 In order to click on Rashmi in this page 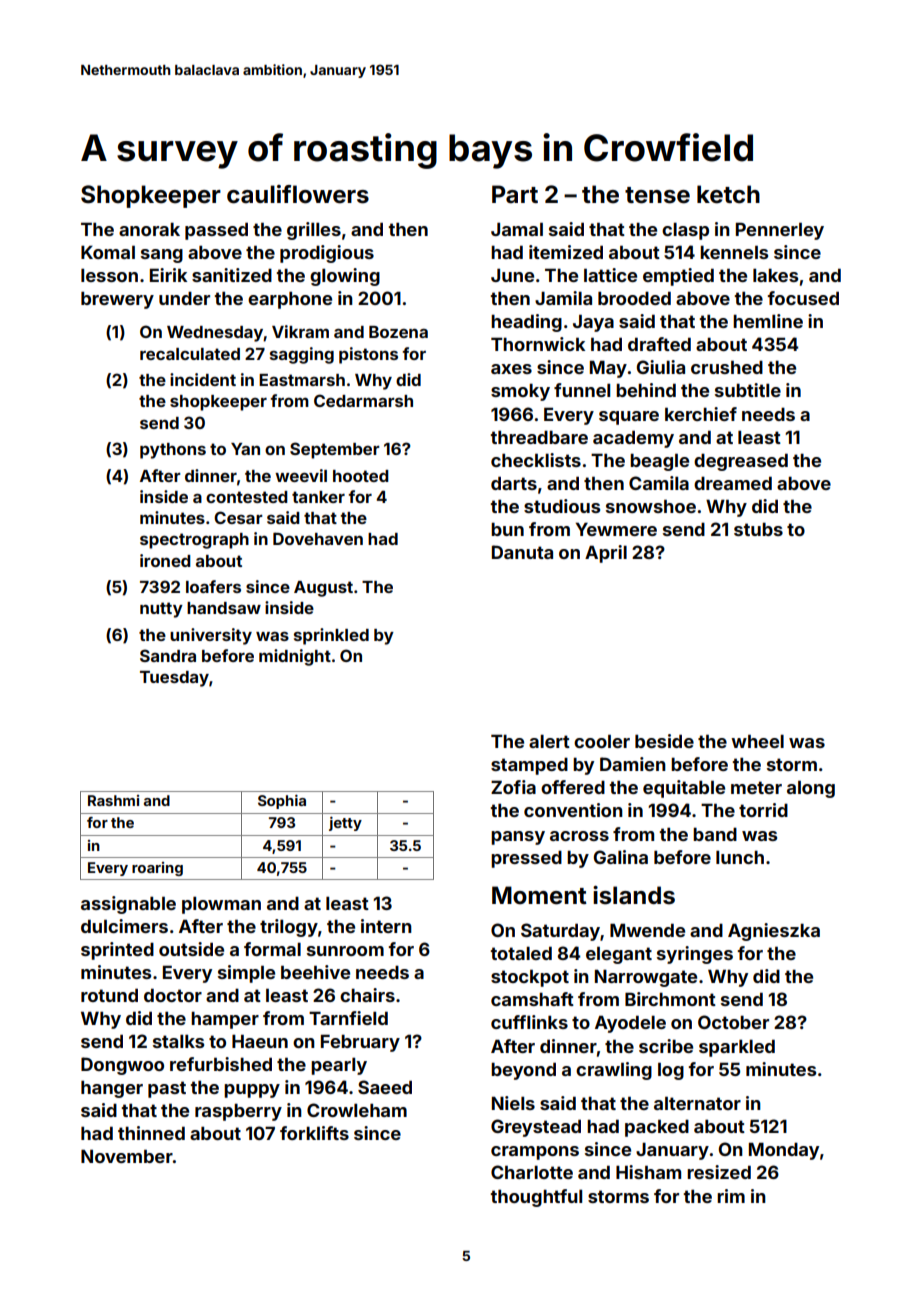, I will do `click(113, 800)`.
